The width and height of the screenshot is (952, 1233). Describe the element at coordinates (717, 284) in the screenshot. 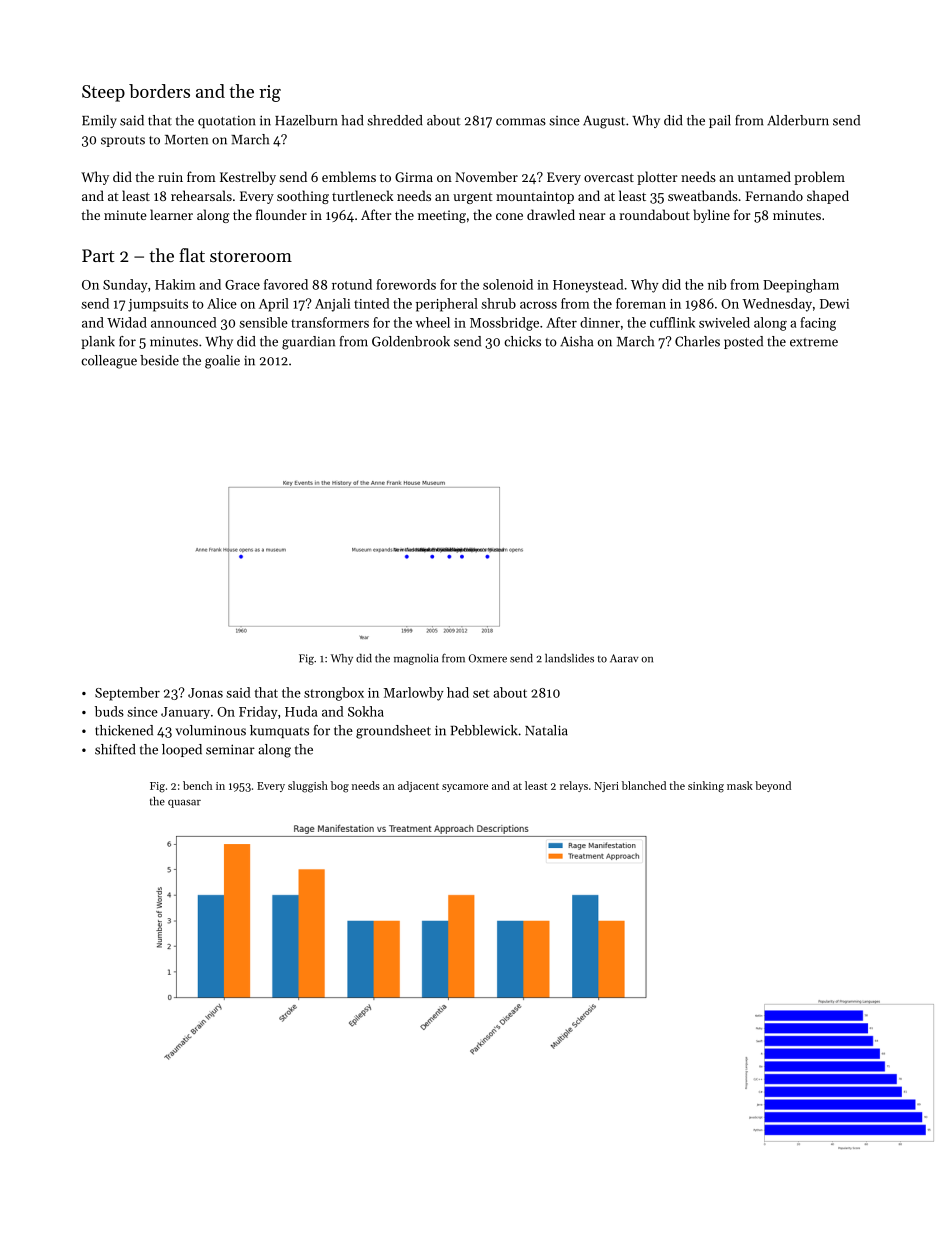

I see `nib` at that location.
